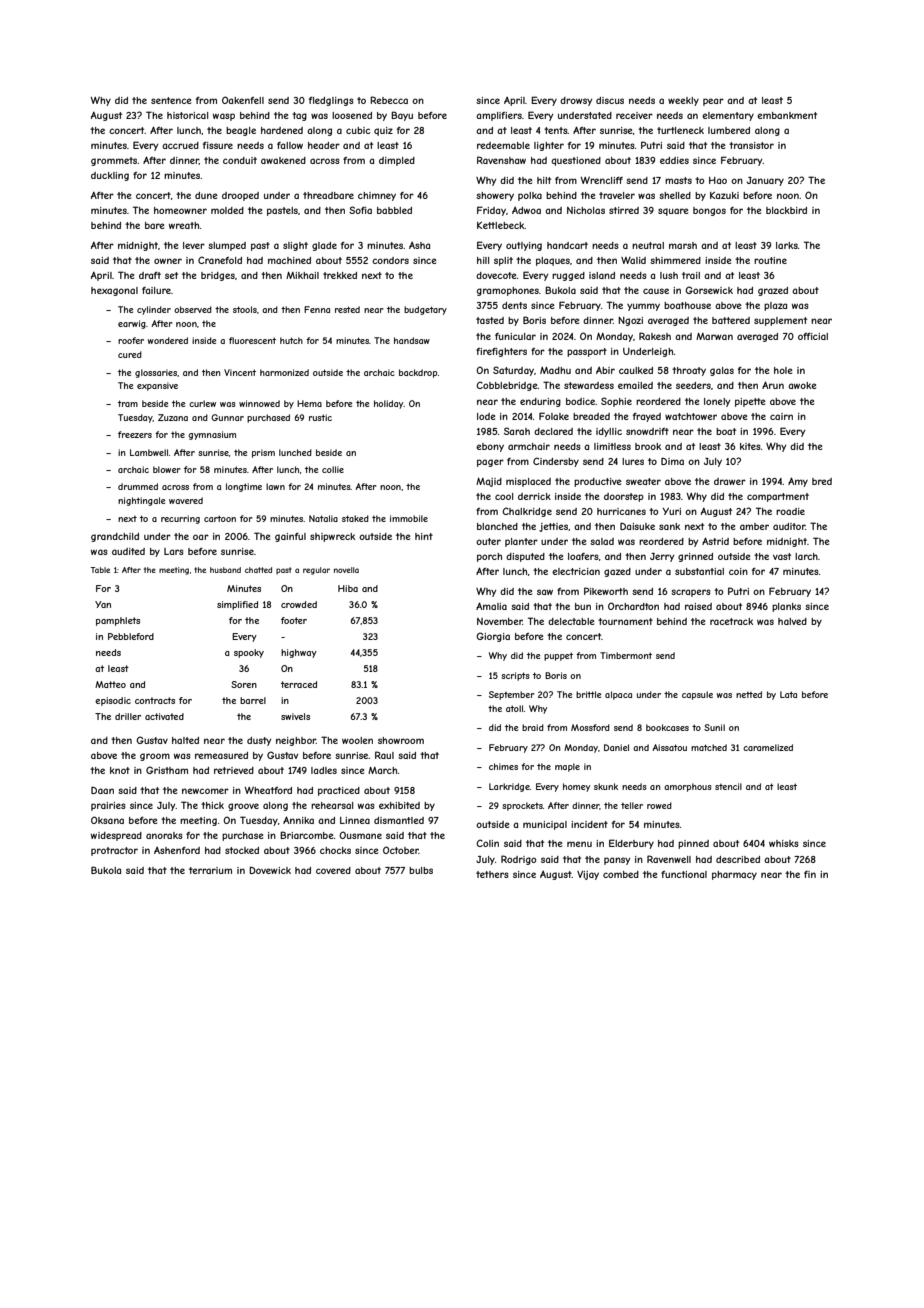 The image size is (924, 1308). I want to click on Marwan, so click(714, 336).
